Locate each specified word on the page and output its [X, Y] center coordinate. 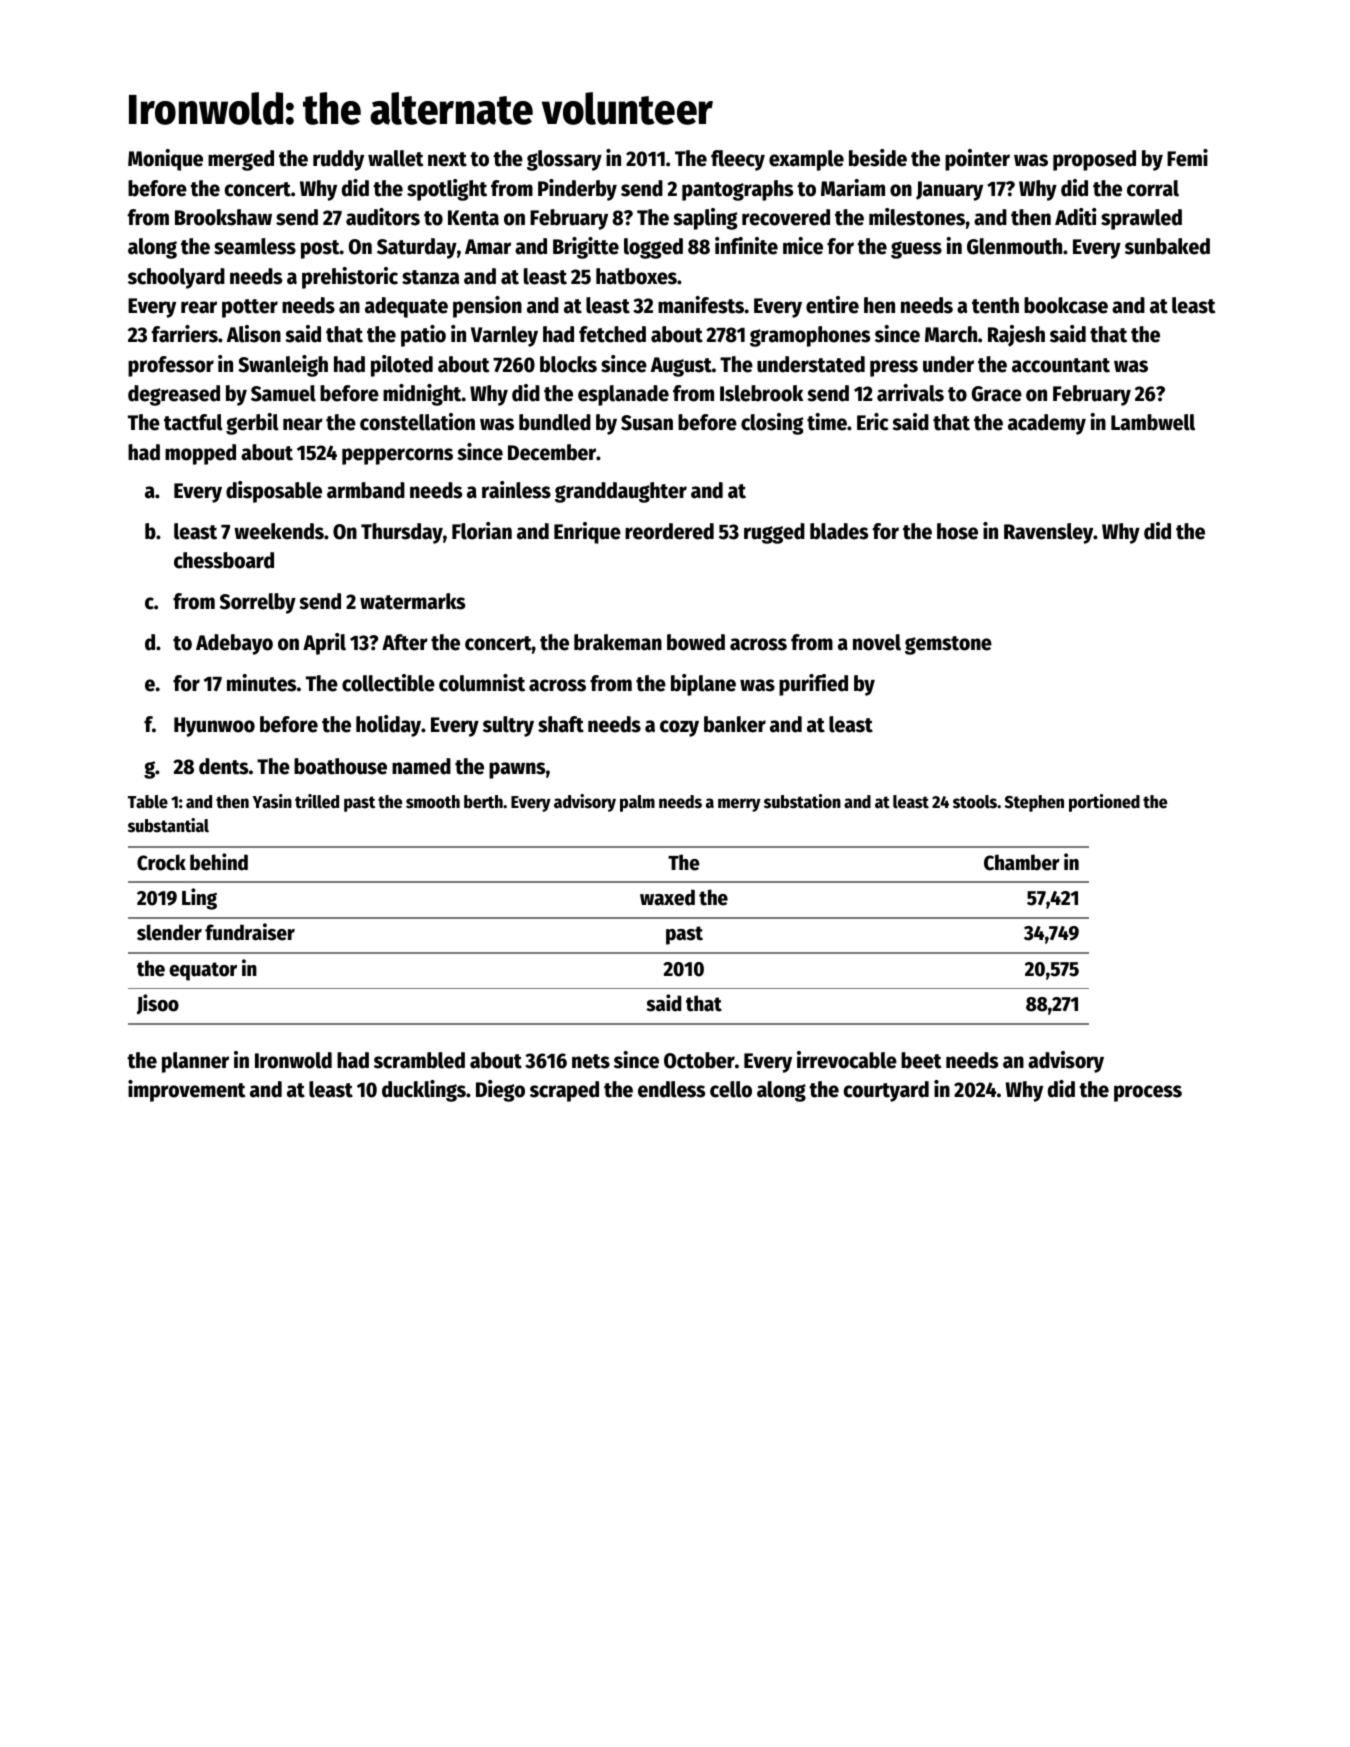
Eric [872, 422]
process [1148, 1093]
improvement [187, 1091]
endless [671, 1089]
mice [803, 246]
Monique [165, 160]
